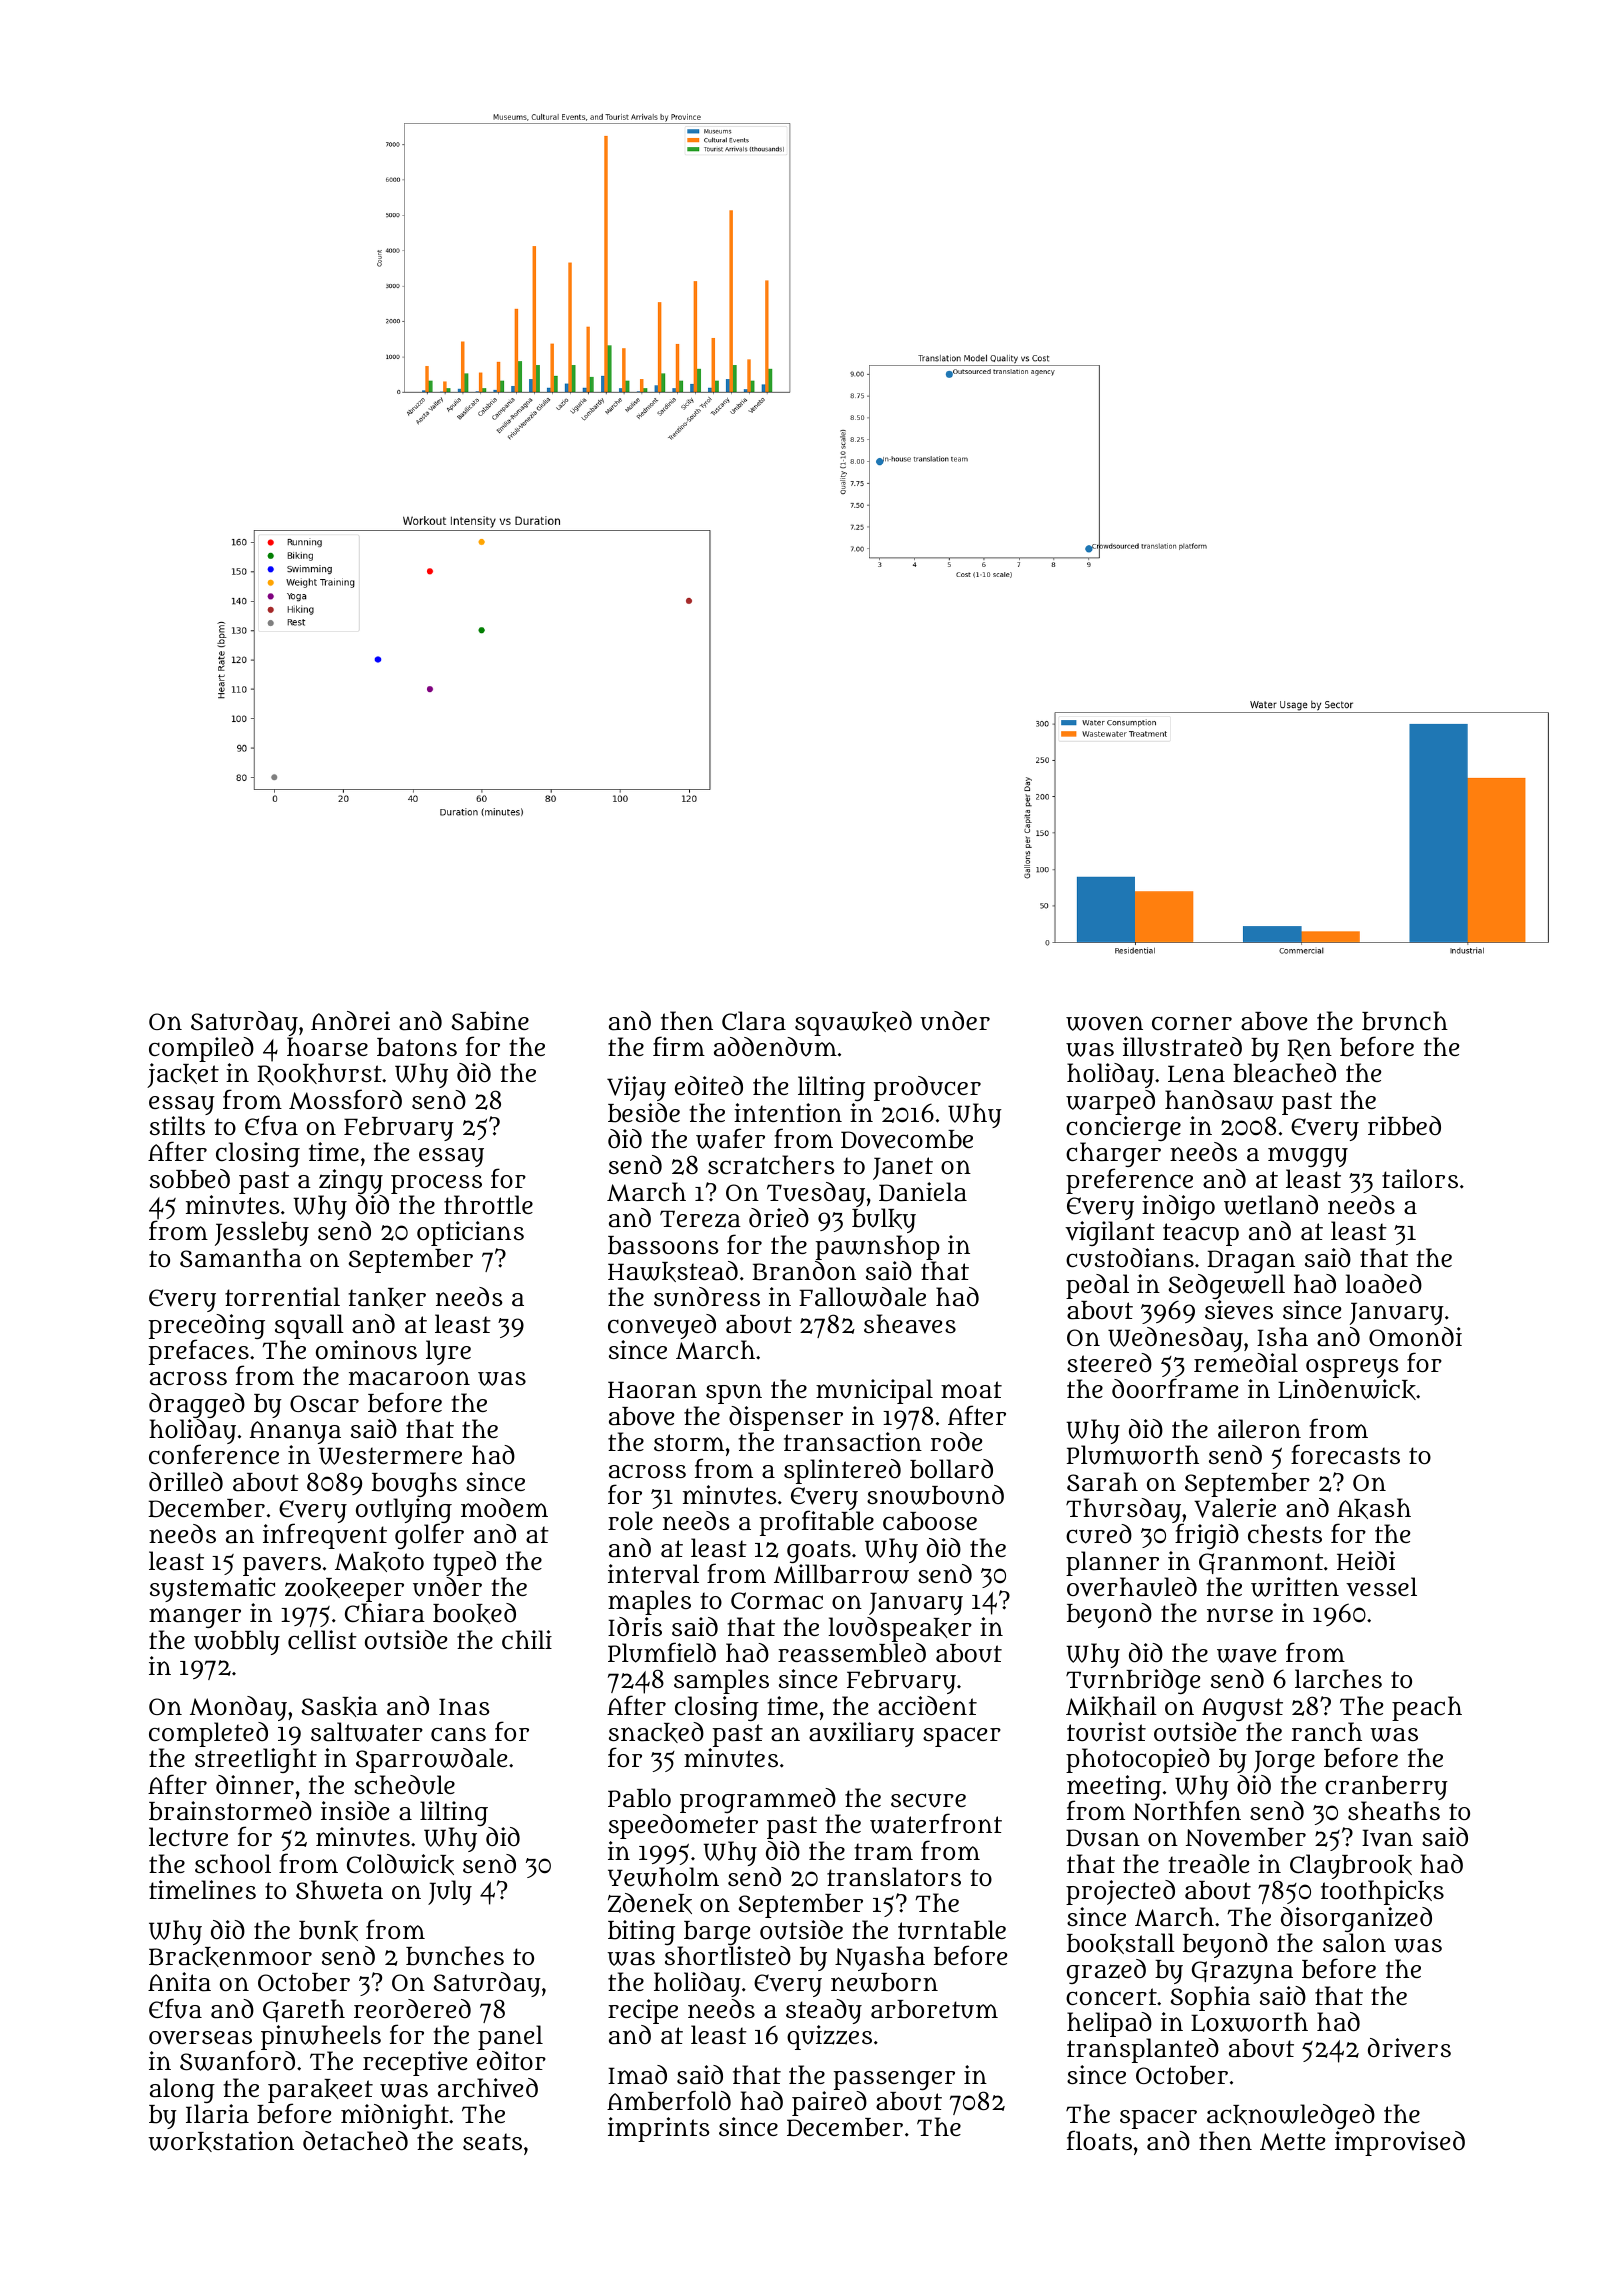 This page has width=1620, height=2292. Describe the element at coordinates (824, 2011) in the page. I see `steady` at that location.
